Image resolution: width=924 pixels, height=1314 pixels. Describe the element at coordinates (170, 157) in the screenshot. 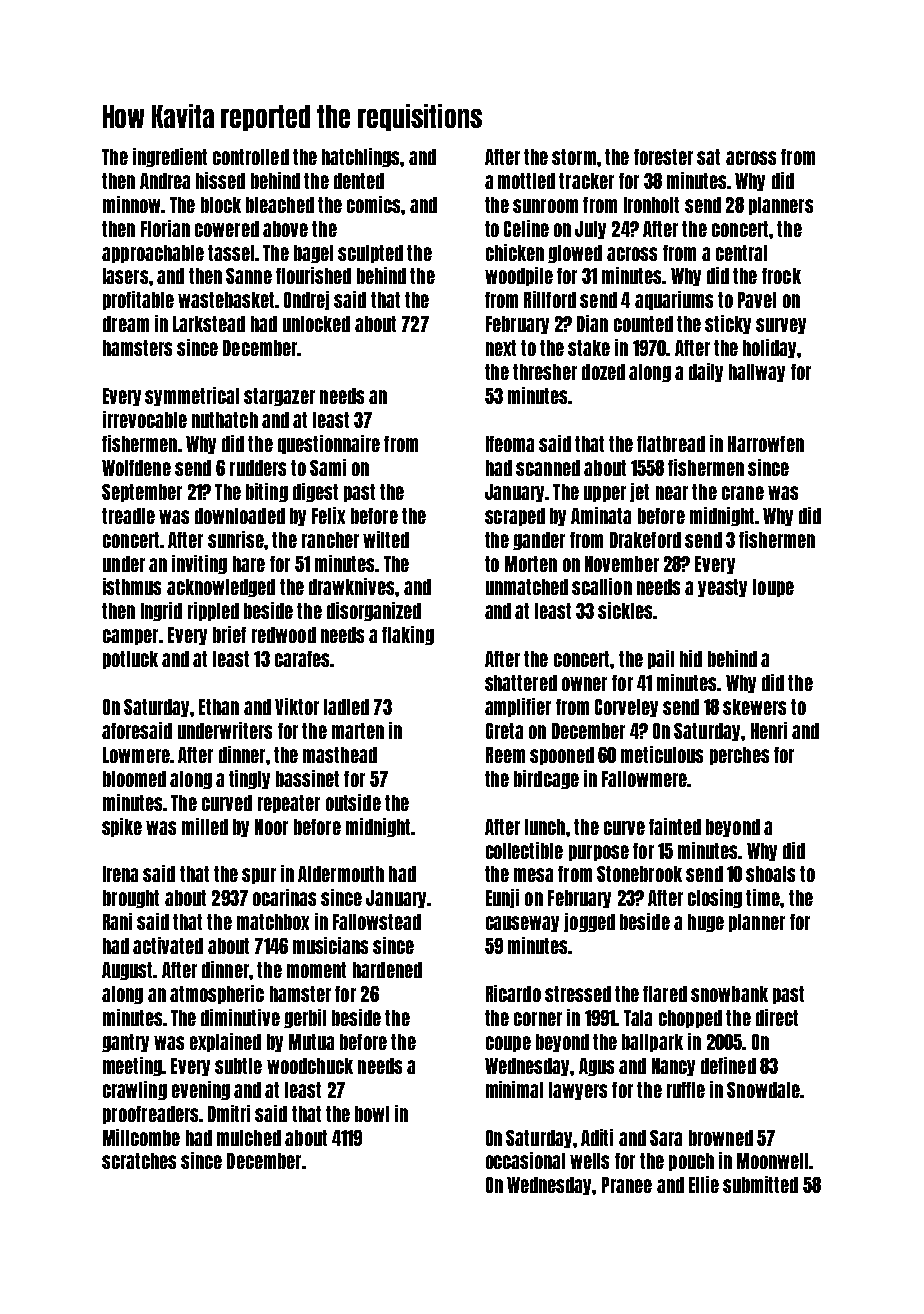

I see `ingredient` at that location.
